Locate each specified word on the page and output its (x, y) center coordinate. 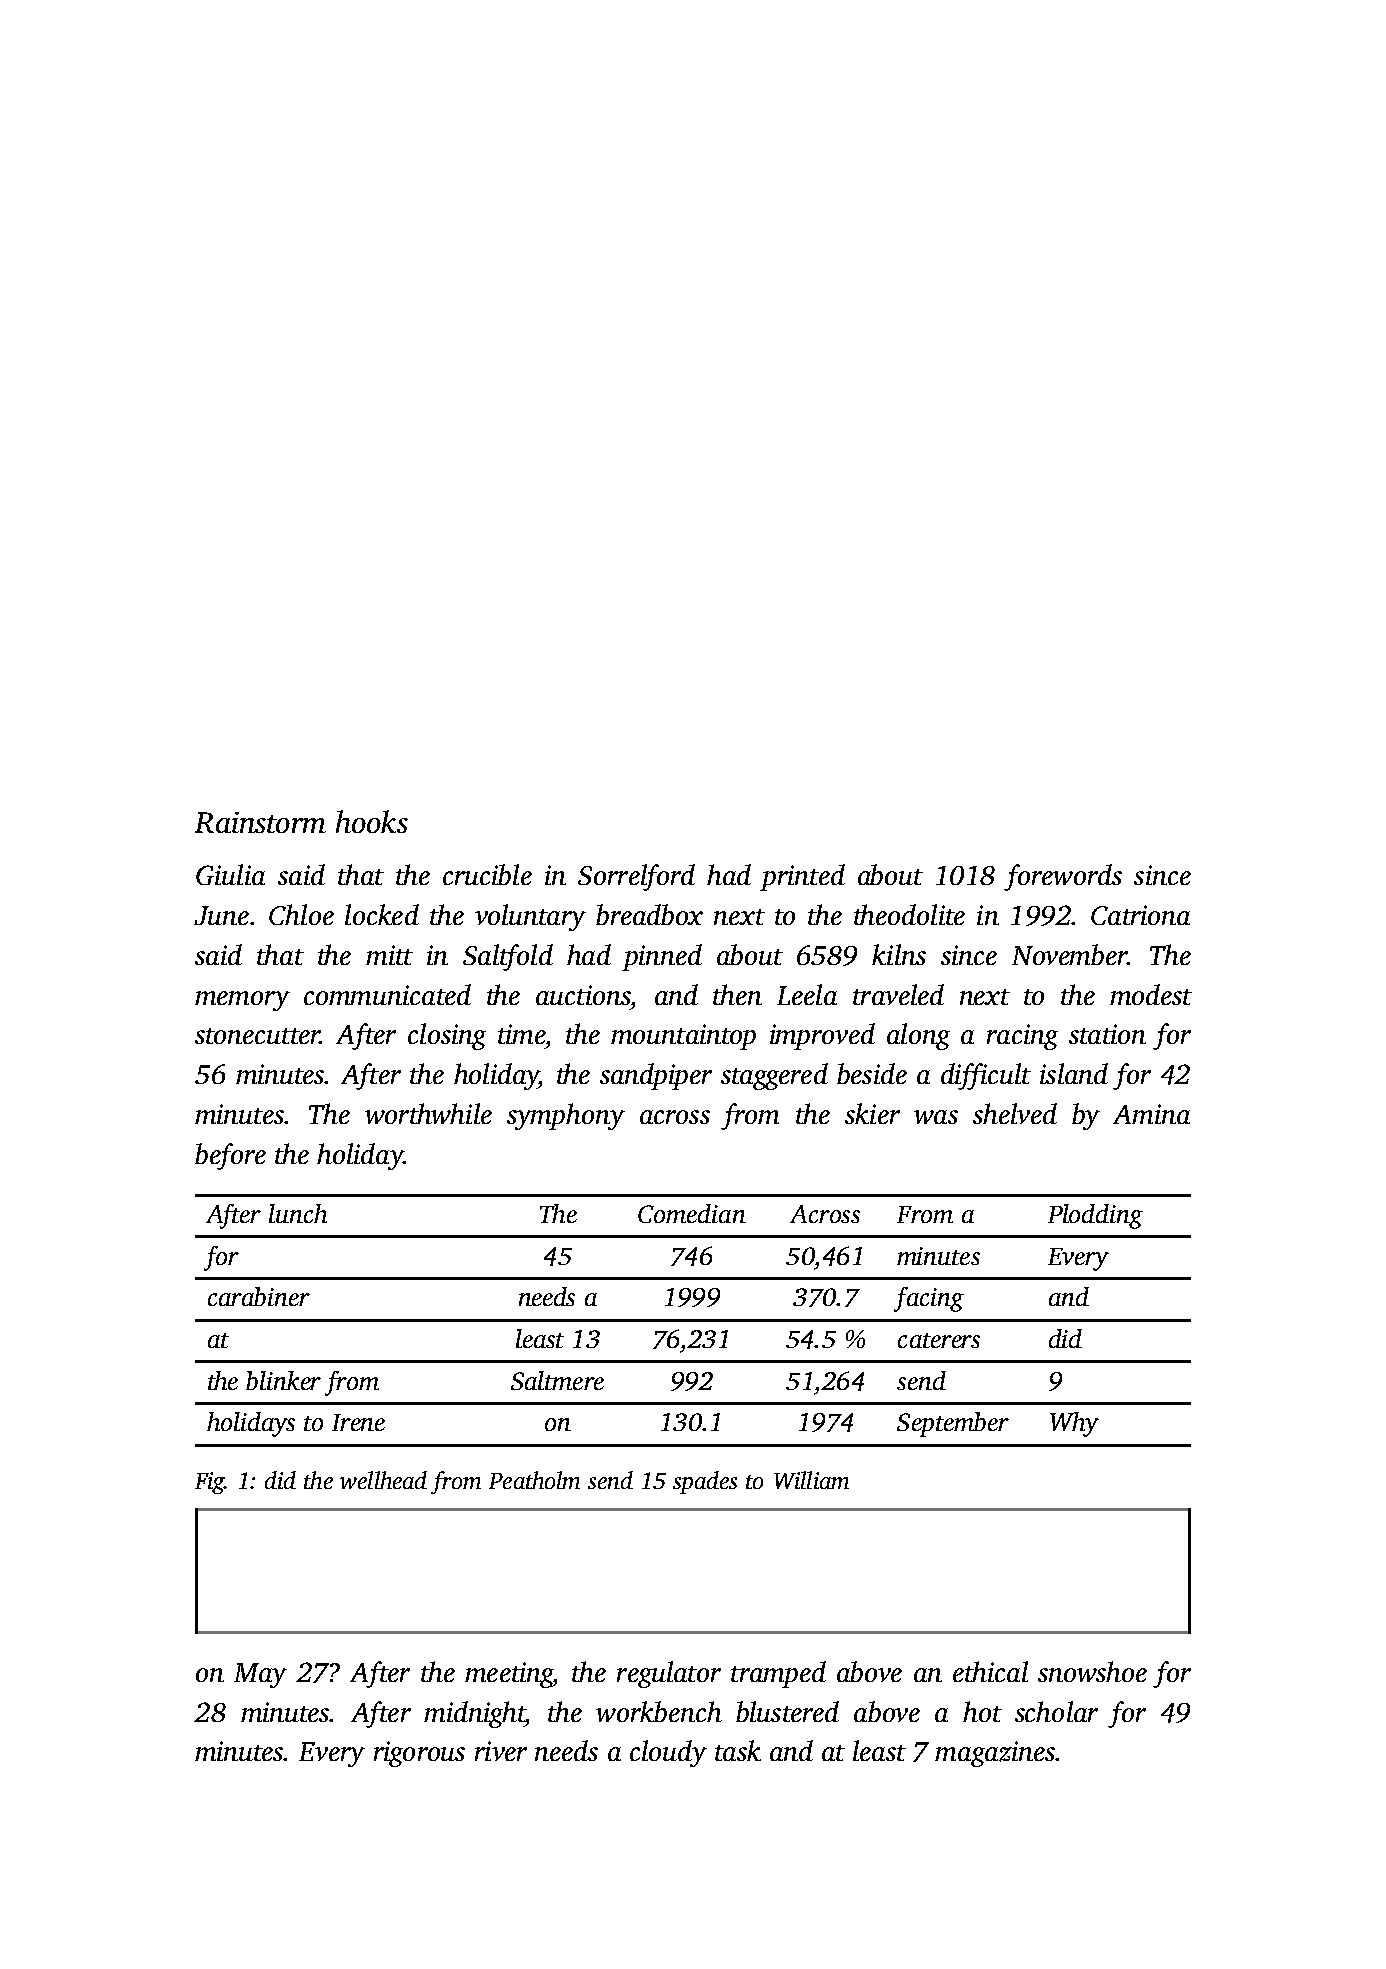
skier (872, 1113)
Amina (1151, 1114)
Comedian (692, 1213)
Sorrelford (636, 877)
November (1069, 954)
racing (1022, 1037)
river (501, 1751)
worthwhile (428, 1113)
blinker (283, 1380)
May (260, 1675)
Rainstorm (260, 822)
